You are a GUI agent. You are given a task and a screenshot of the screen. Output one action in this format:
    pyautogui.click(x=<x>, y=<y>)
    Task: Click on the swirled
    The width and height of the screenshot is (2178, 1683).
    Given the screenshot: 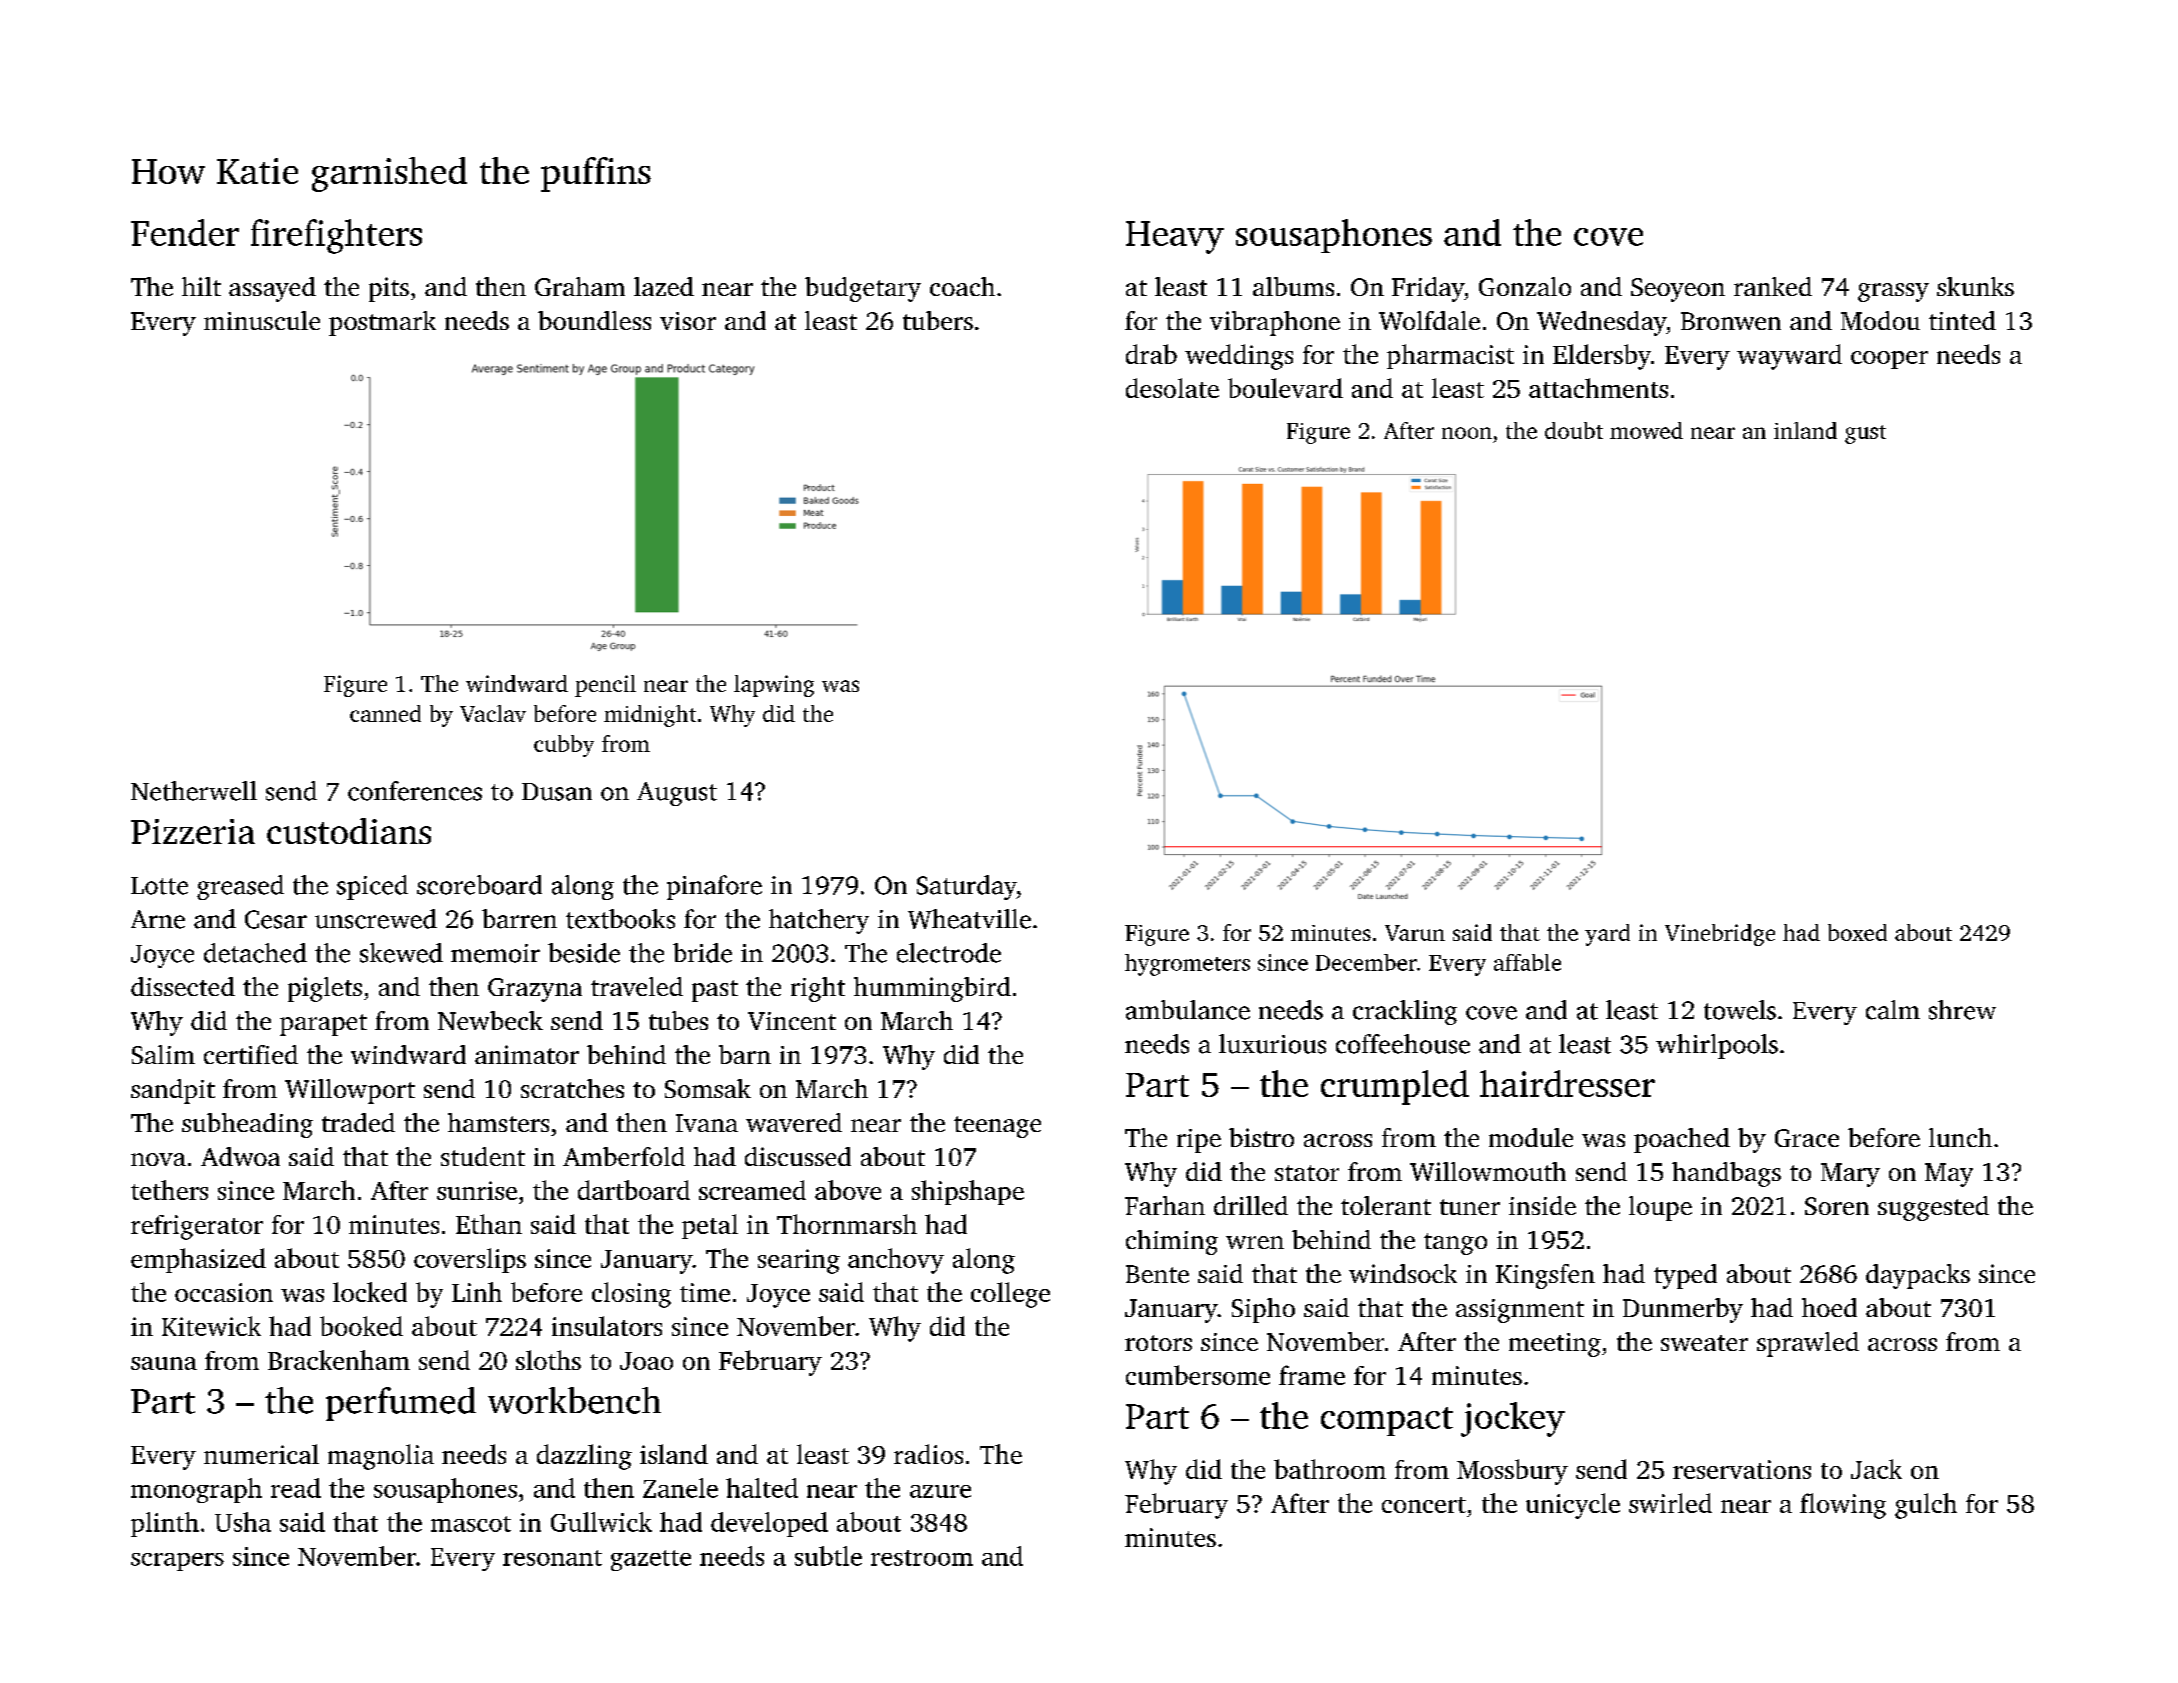 What is the action you would take?
    pyautogui.click(x=1670, y=1503)
